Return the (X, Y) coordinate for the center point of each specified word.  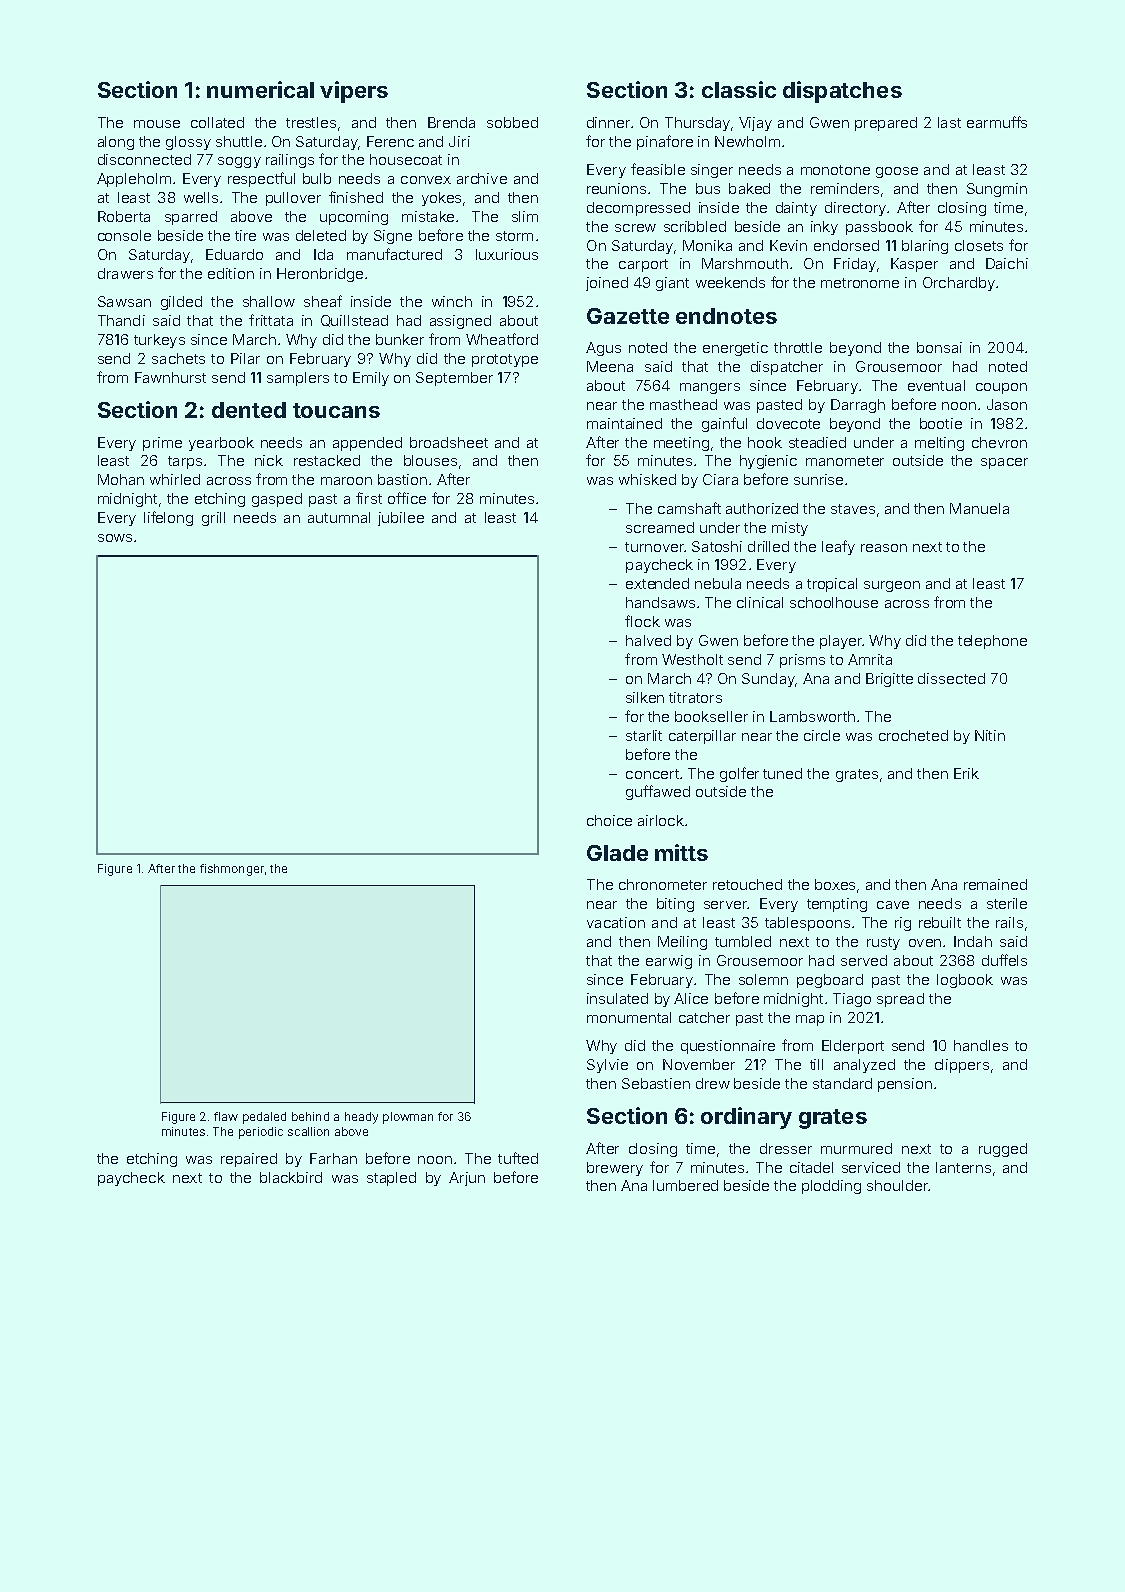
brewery (615, 1169)
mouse (157, 124)
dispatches (842, 92)
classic (739, 89)
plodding (831, 1187)
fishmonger (232, 870)
